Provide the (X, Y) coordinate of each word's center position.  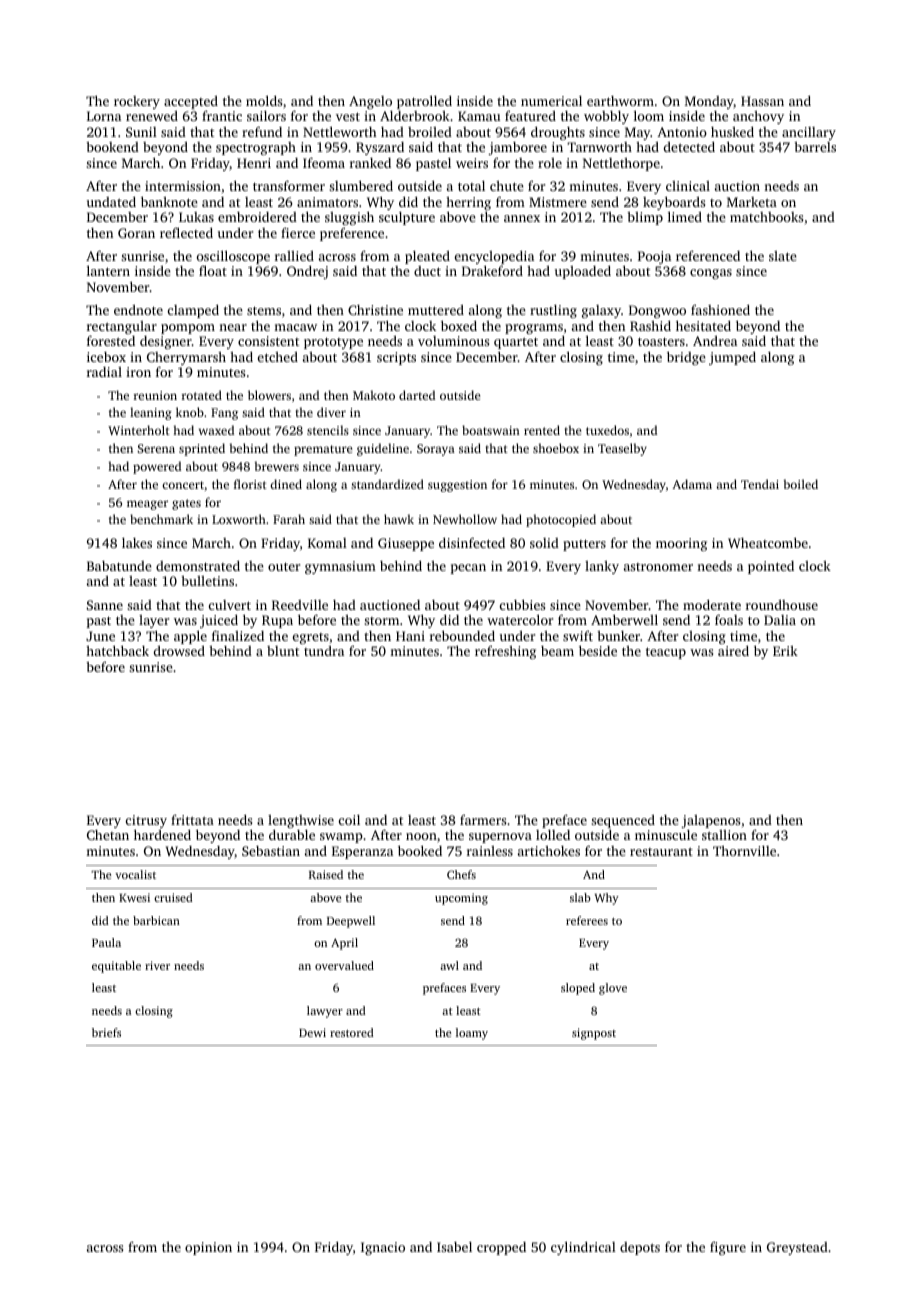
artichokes (549, 851)
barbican (156, 920)
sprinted (202, 449)
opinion (208, 1248)
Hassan (762, 101)
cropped (501, 1248)
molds (264, 100)
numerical (551, 101)
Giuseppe (406, 544)
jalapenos (710, 821)
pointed (771, 567)
